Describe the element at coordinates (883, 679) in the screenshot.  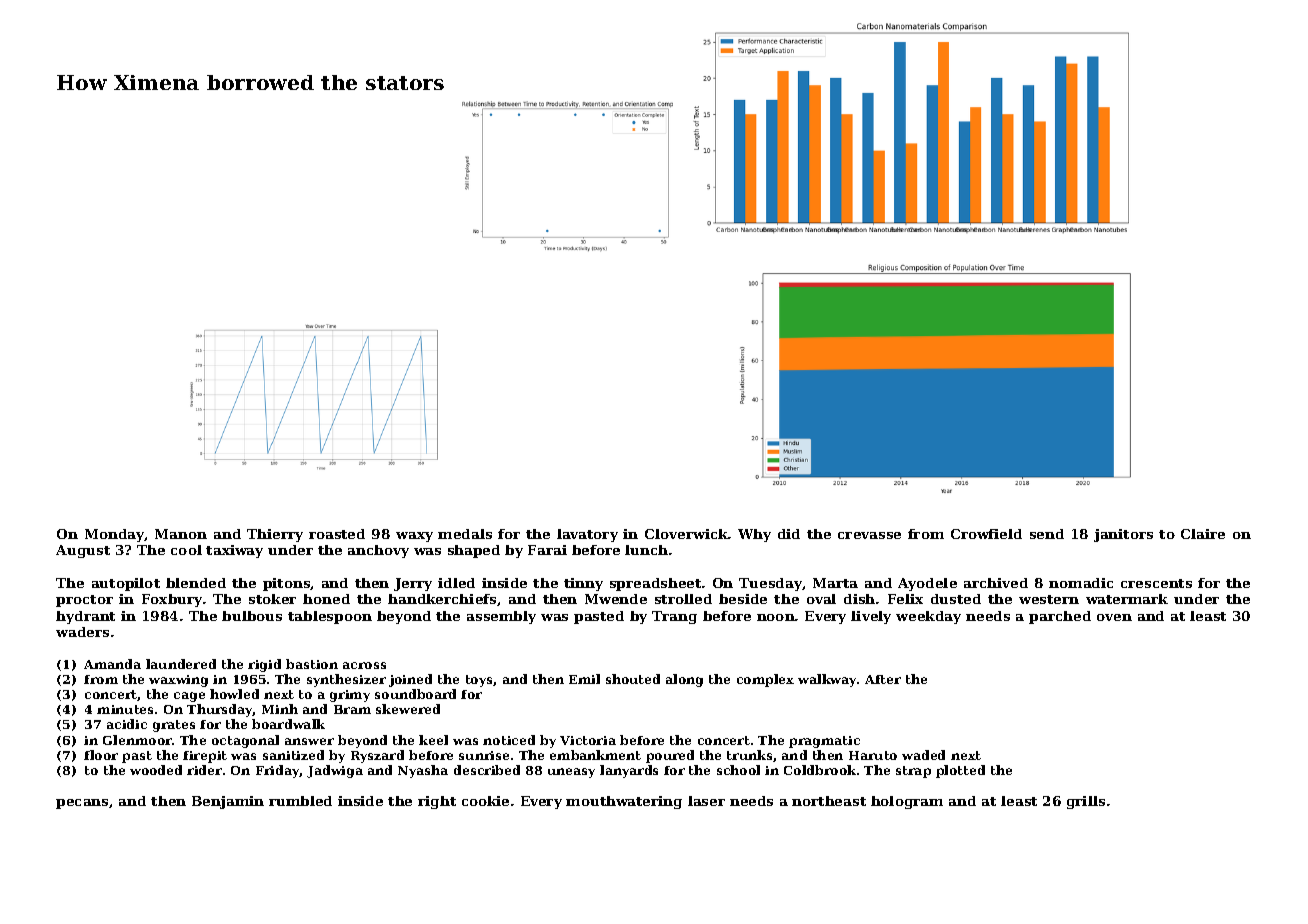
I see `After` at that location.
